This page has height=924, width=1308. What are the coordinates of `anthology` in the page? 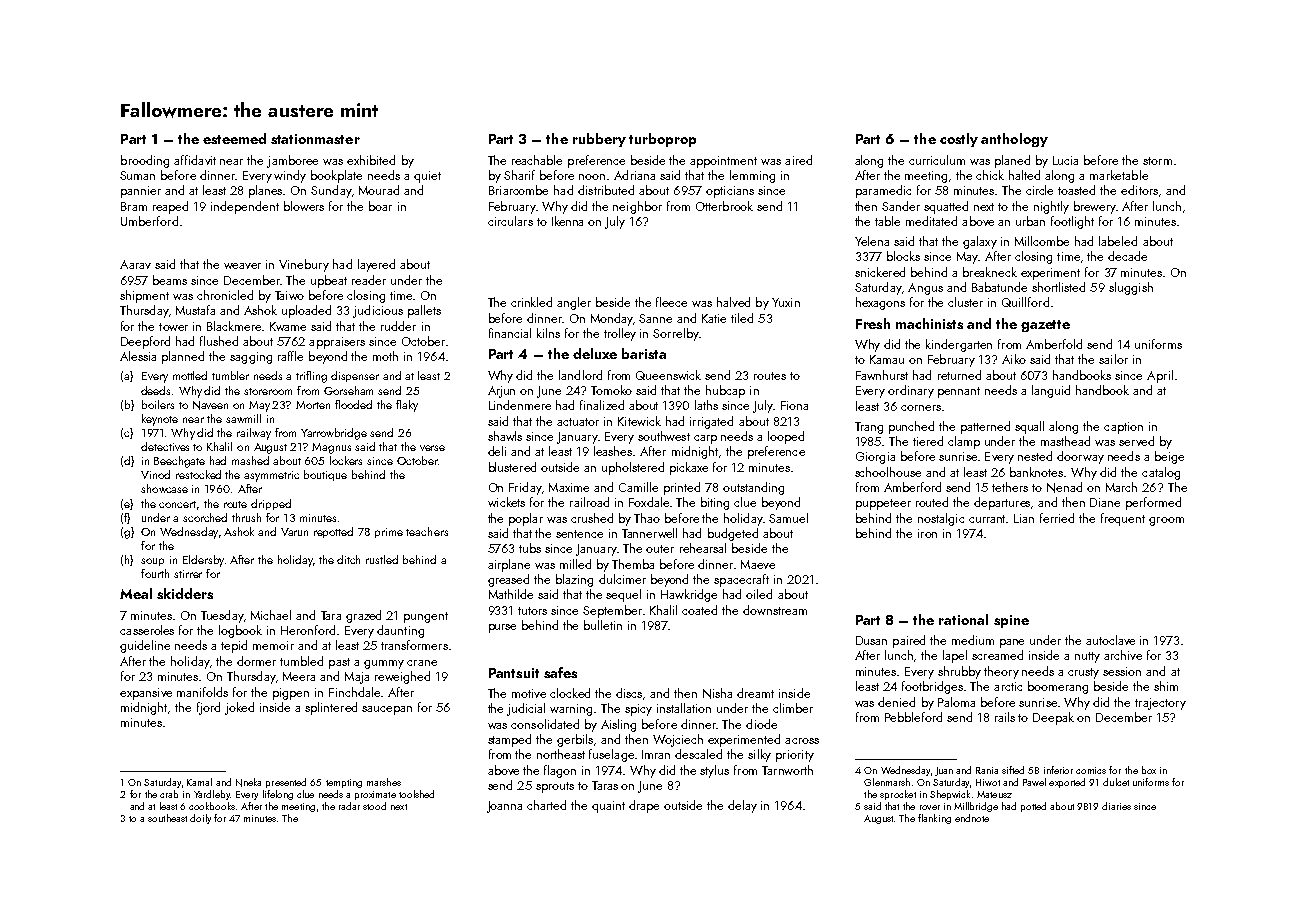 It's located at (1014, 140).
